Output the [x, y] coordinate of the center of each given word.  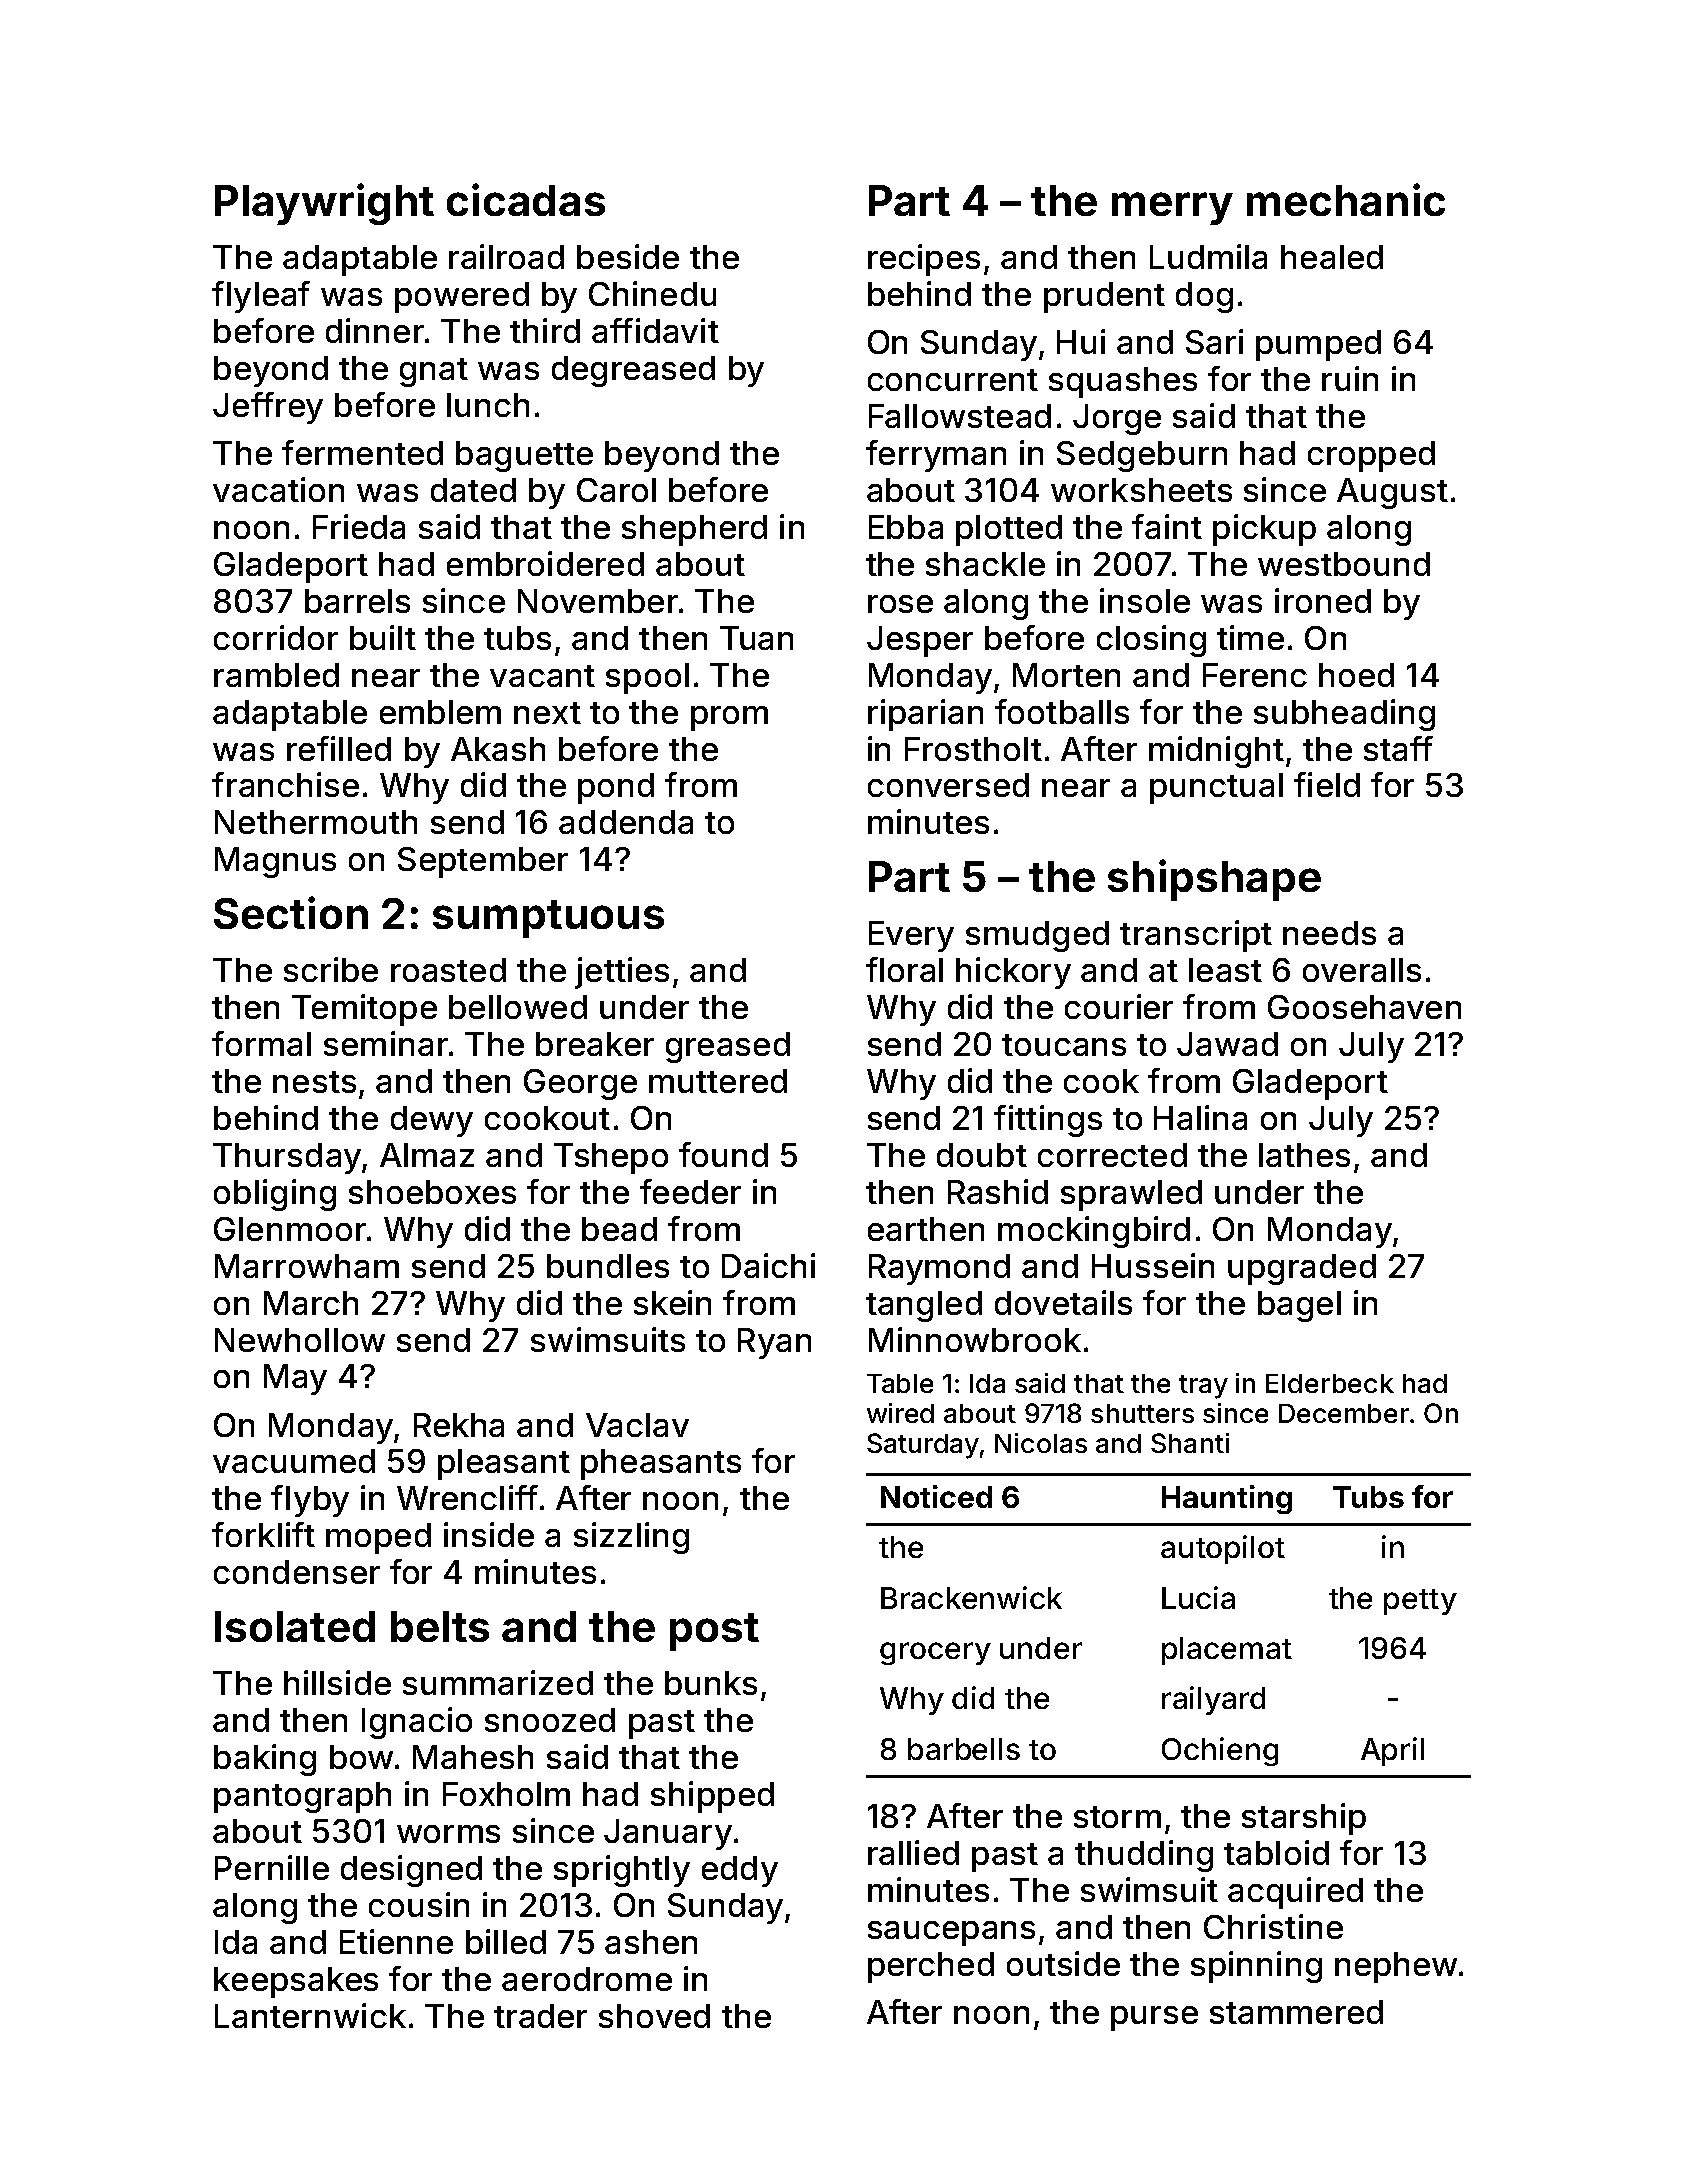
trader [540, 2016]
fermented [362, 452]
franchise [285, 784]
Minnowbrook [975, 1339]
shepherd [694, 530]
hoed [1356, 675]
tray [1203, 1387]
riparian [925, 715]
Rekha [459, 1425]
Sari [1214, 341]
